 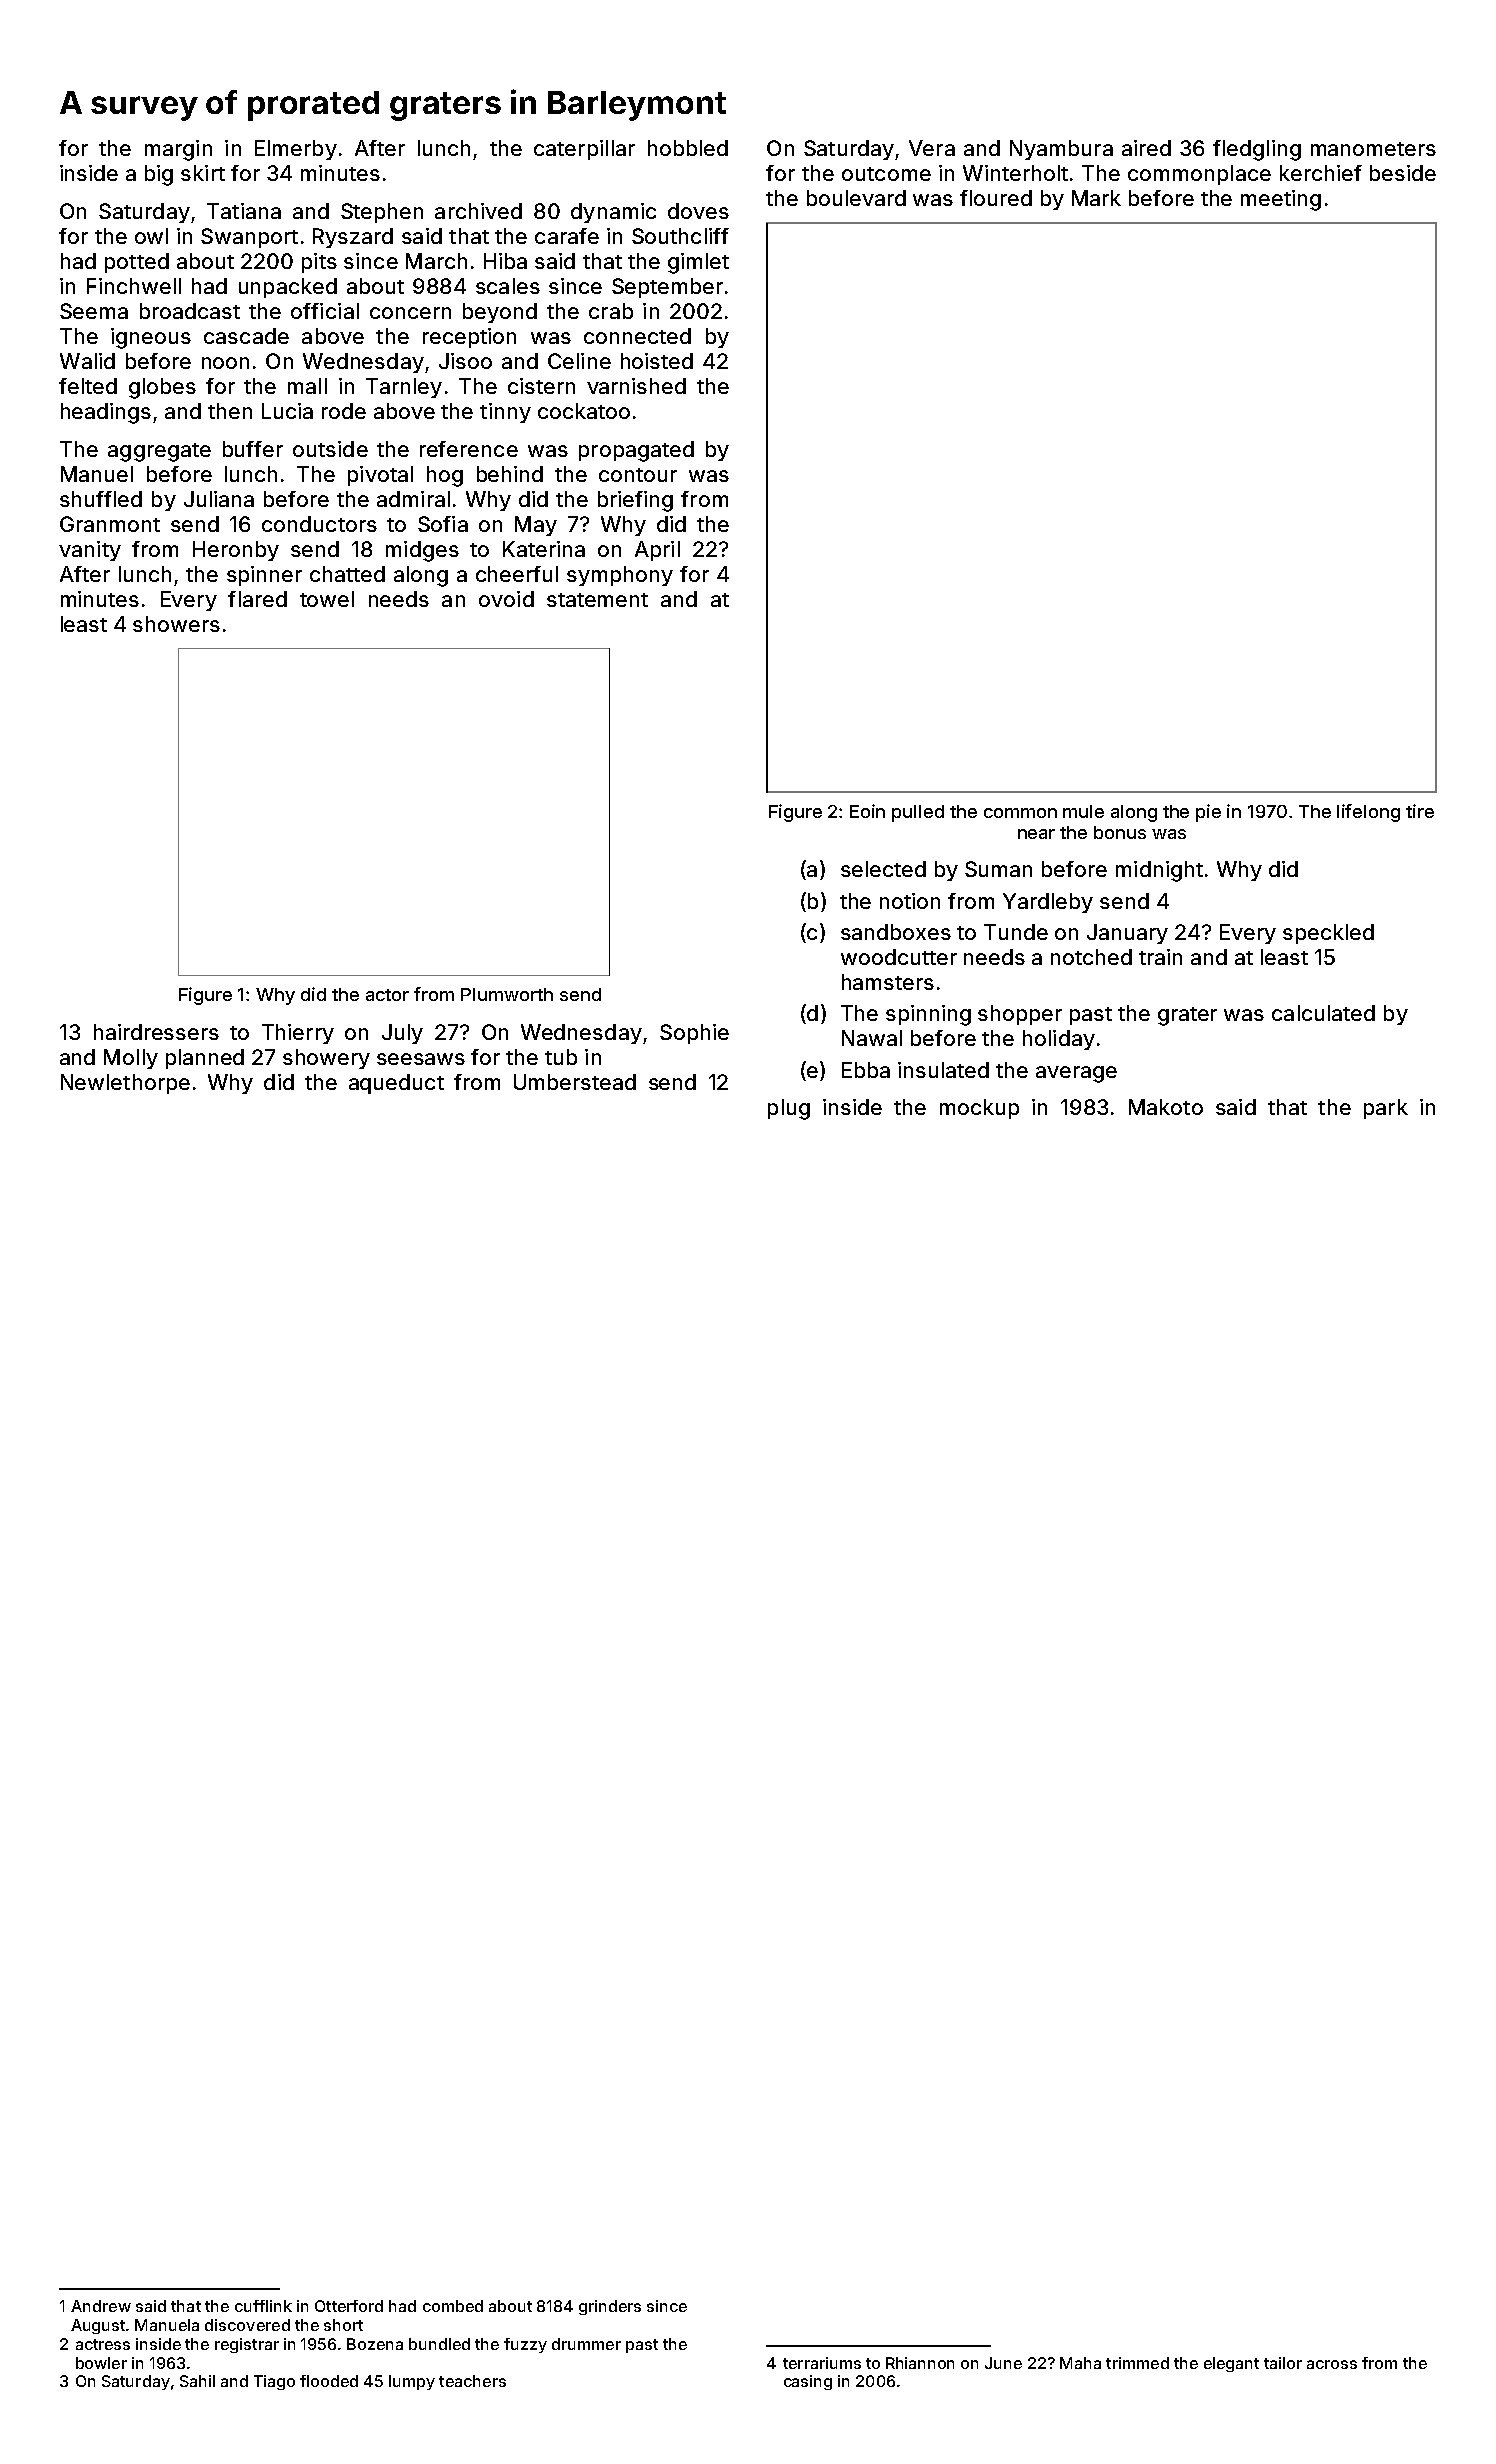 What do you see at coordinates (1281, 200) in the image?
I see `meeting` at bounding box center [1281, 200].
